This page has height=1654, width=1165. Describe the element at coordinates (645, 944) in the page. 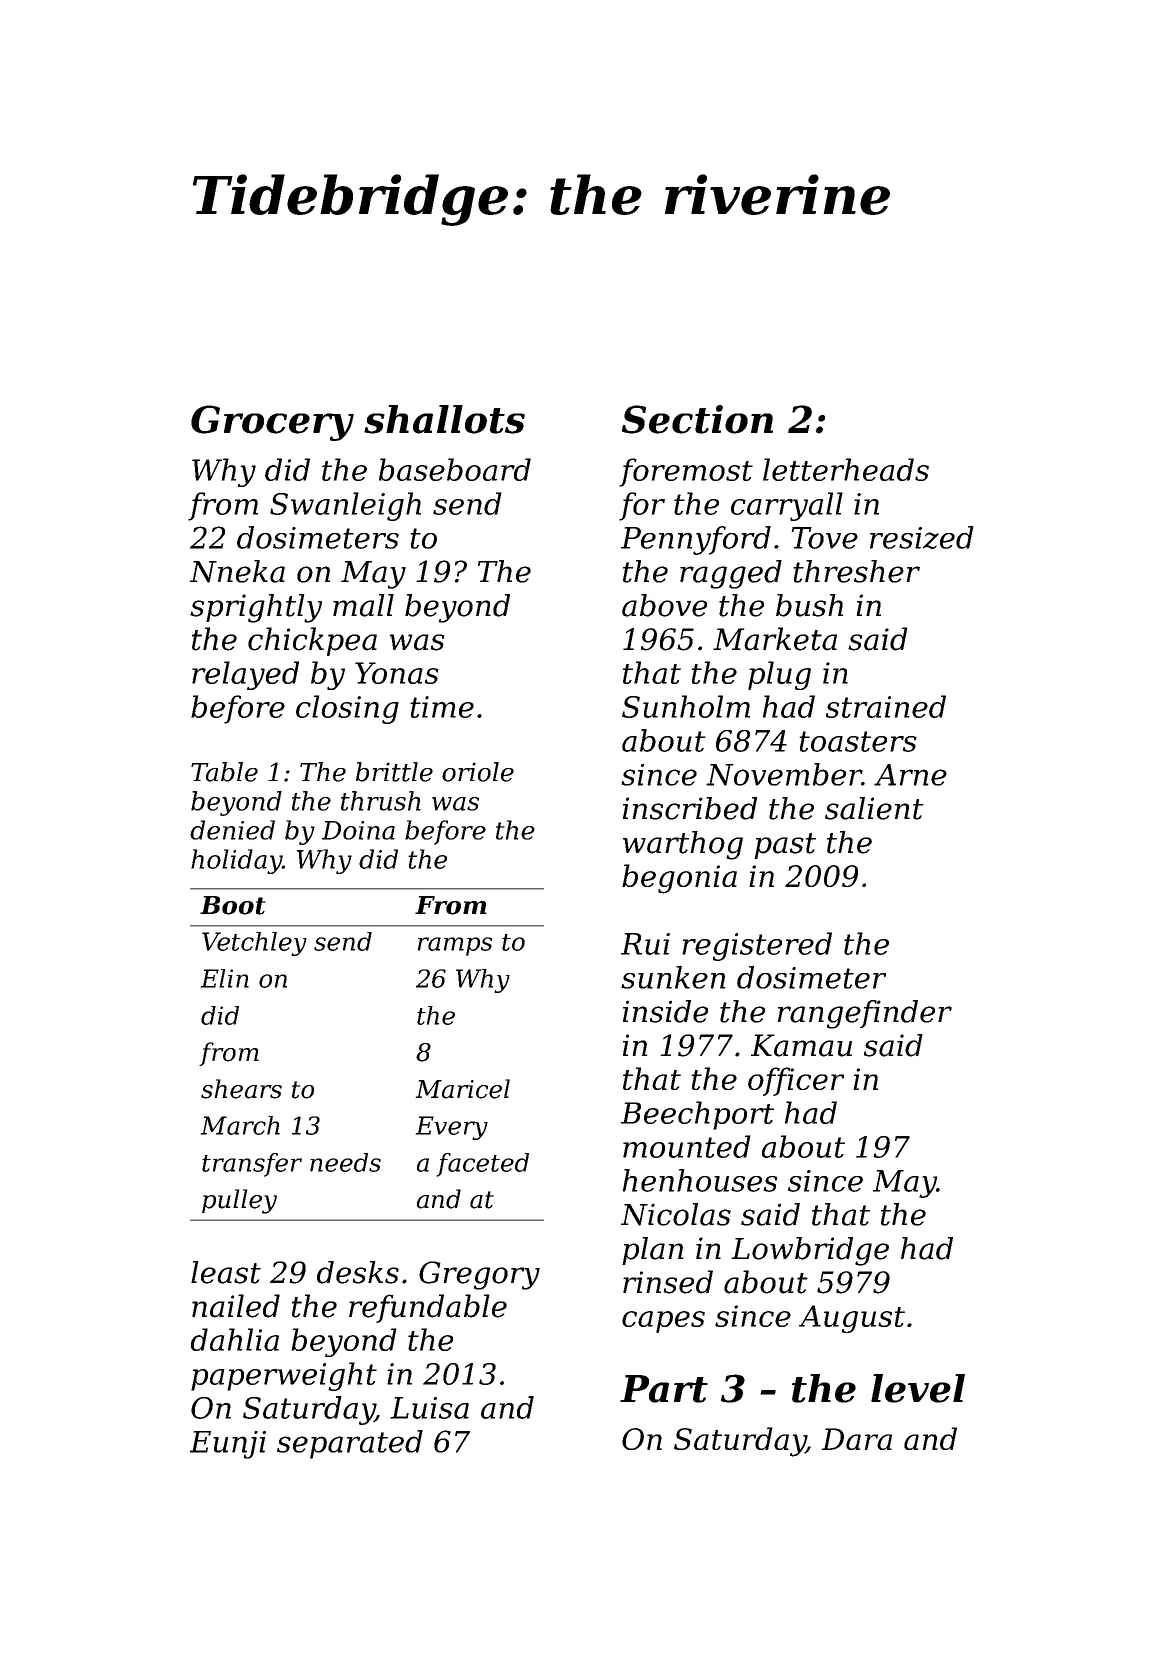

I see `Rui` at that location.
